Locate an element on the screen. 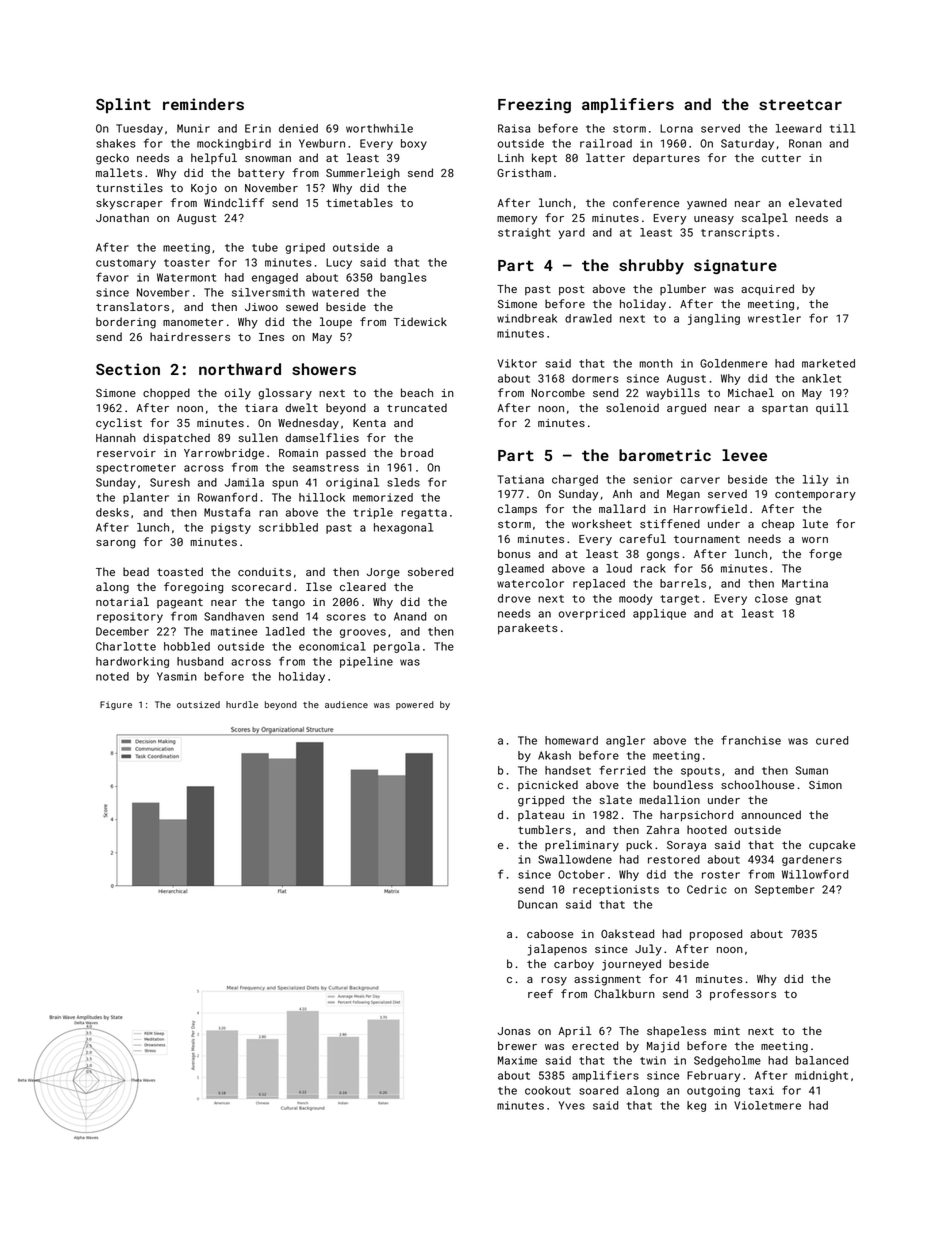 This screenshot has width=952, height=1233. sullen is located at coordinates (258, 437).
